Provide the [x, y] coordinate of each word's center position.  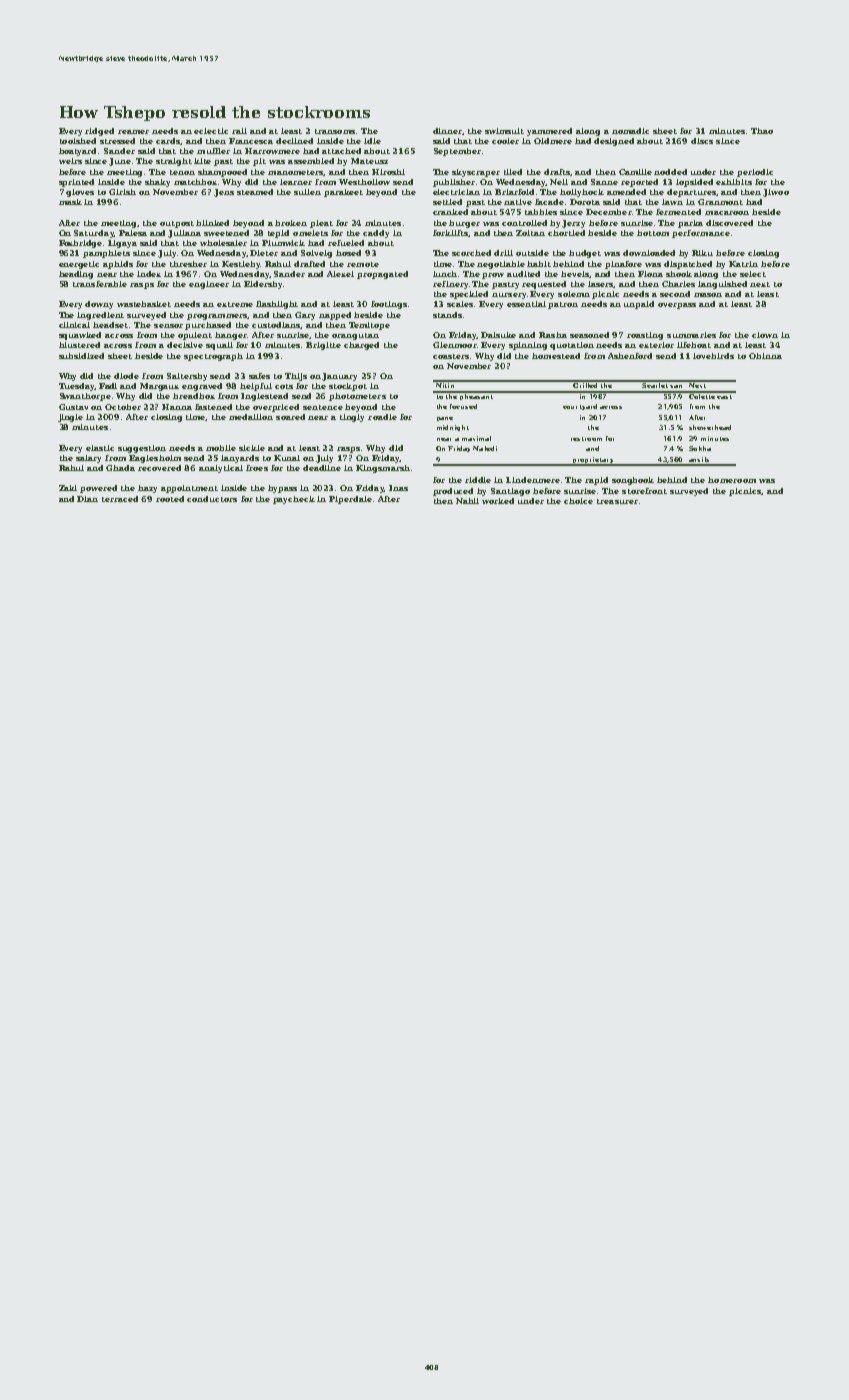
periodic [755, 173]
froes [257, 468]
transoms [335, 131]
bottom [653, 233]
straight [174, 162]
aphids [118, 265]
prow [493, 276]
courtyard [580, 407]
